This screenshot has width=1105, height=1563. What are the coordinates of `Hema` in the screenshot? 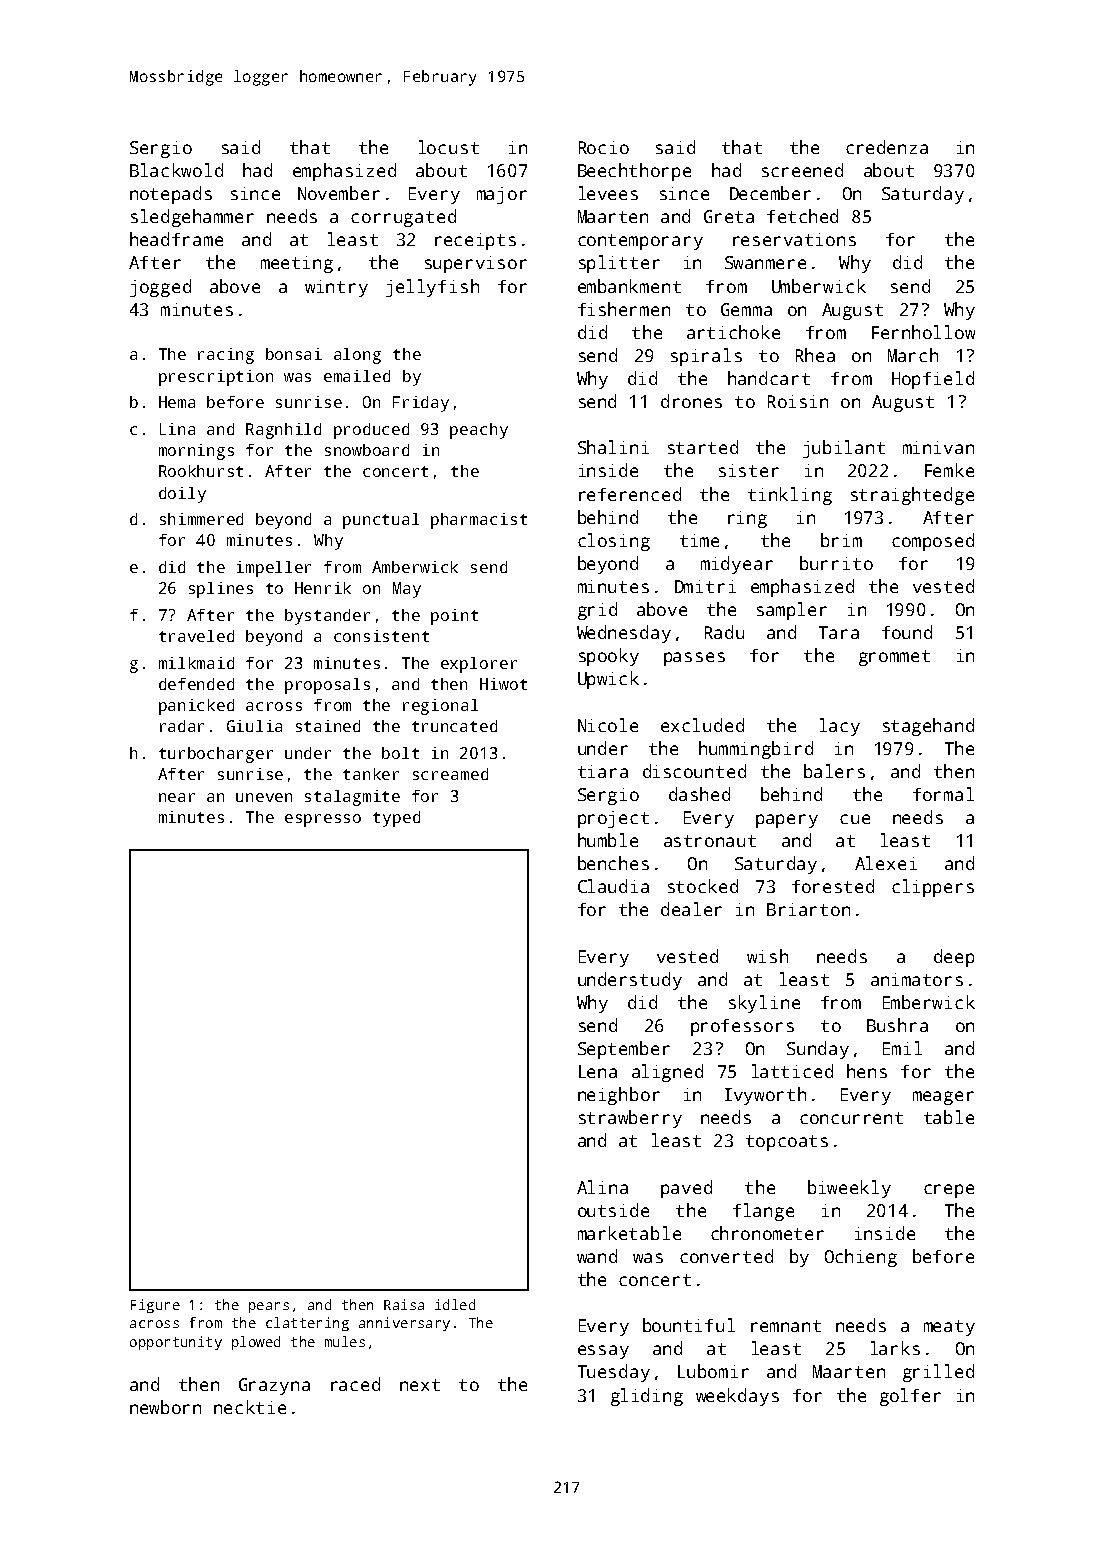 It's located at (177, 402).
